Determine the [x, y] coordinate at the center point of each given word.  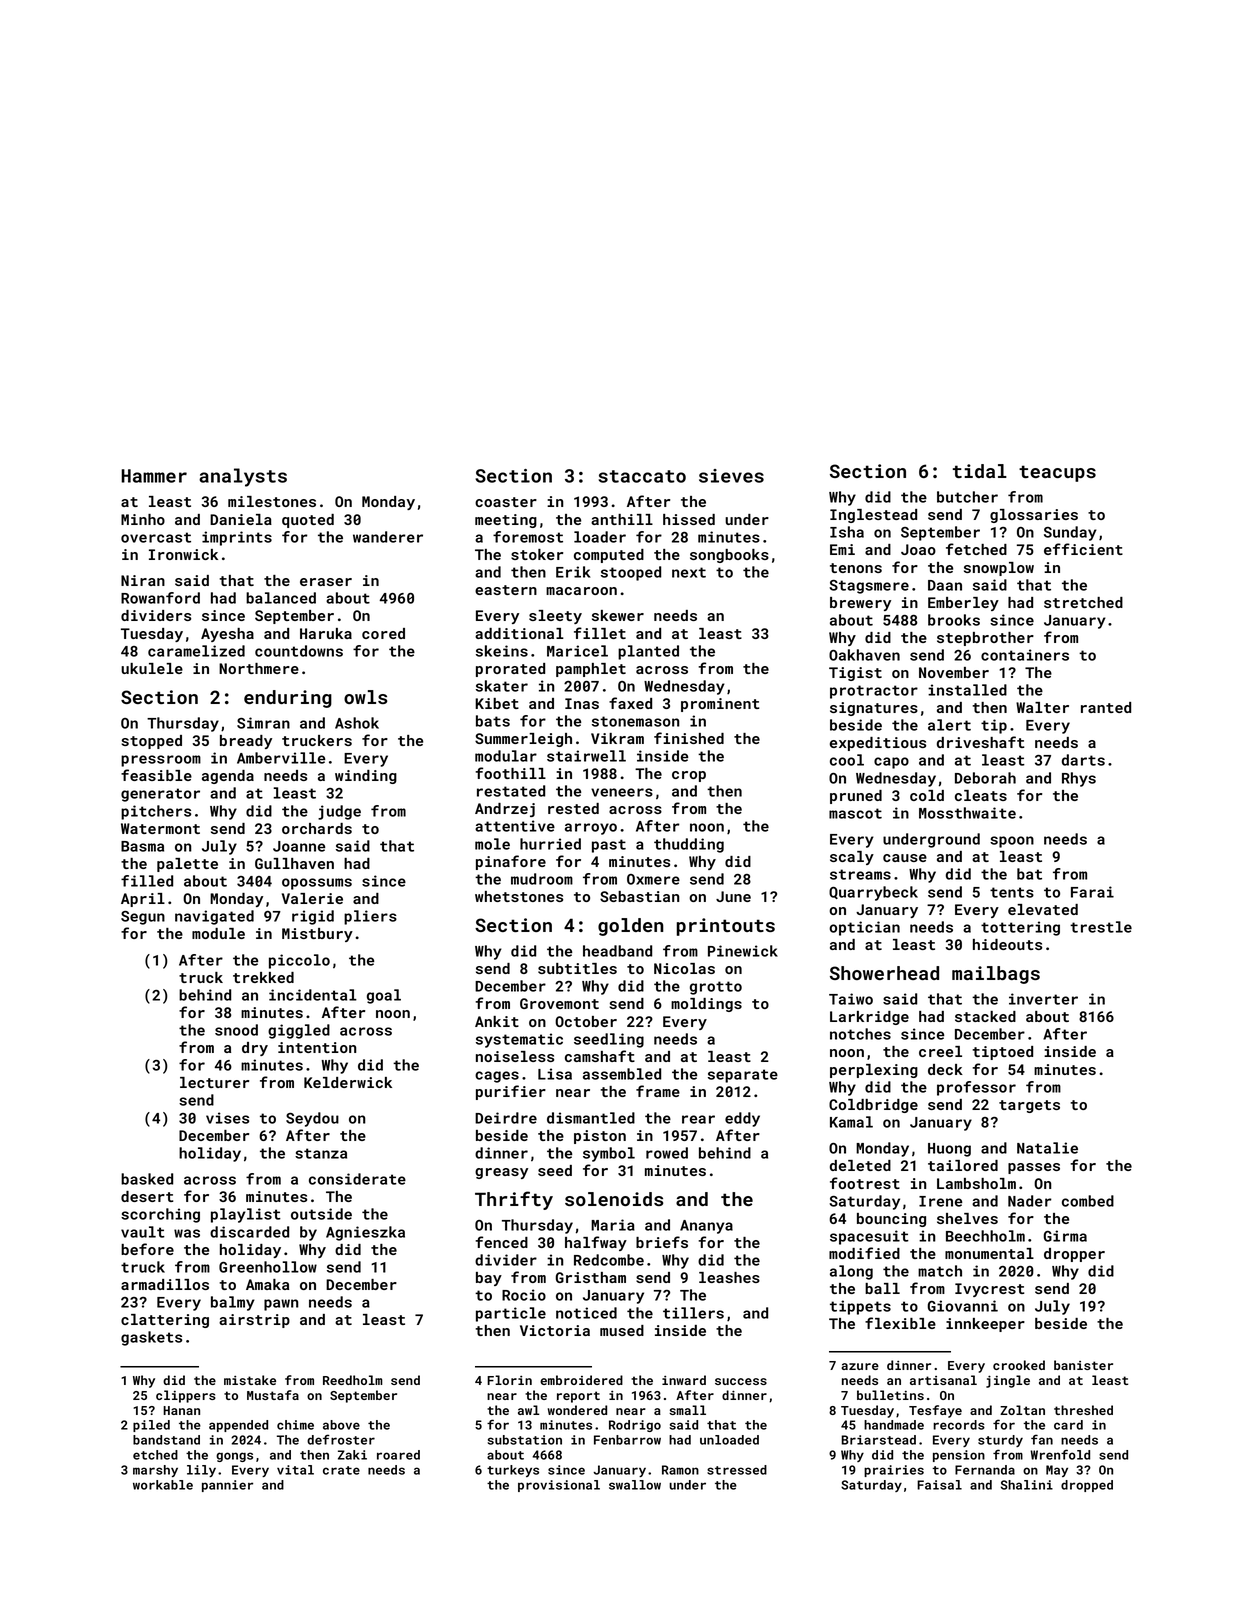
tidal [980, 471]
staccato [642, 476]
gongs [234, 1457]
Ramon [680, 1470]
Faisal [939, 1485]
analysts [243, 477]
